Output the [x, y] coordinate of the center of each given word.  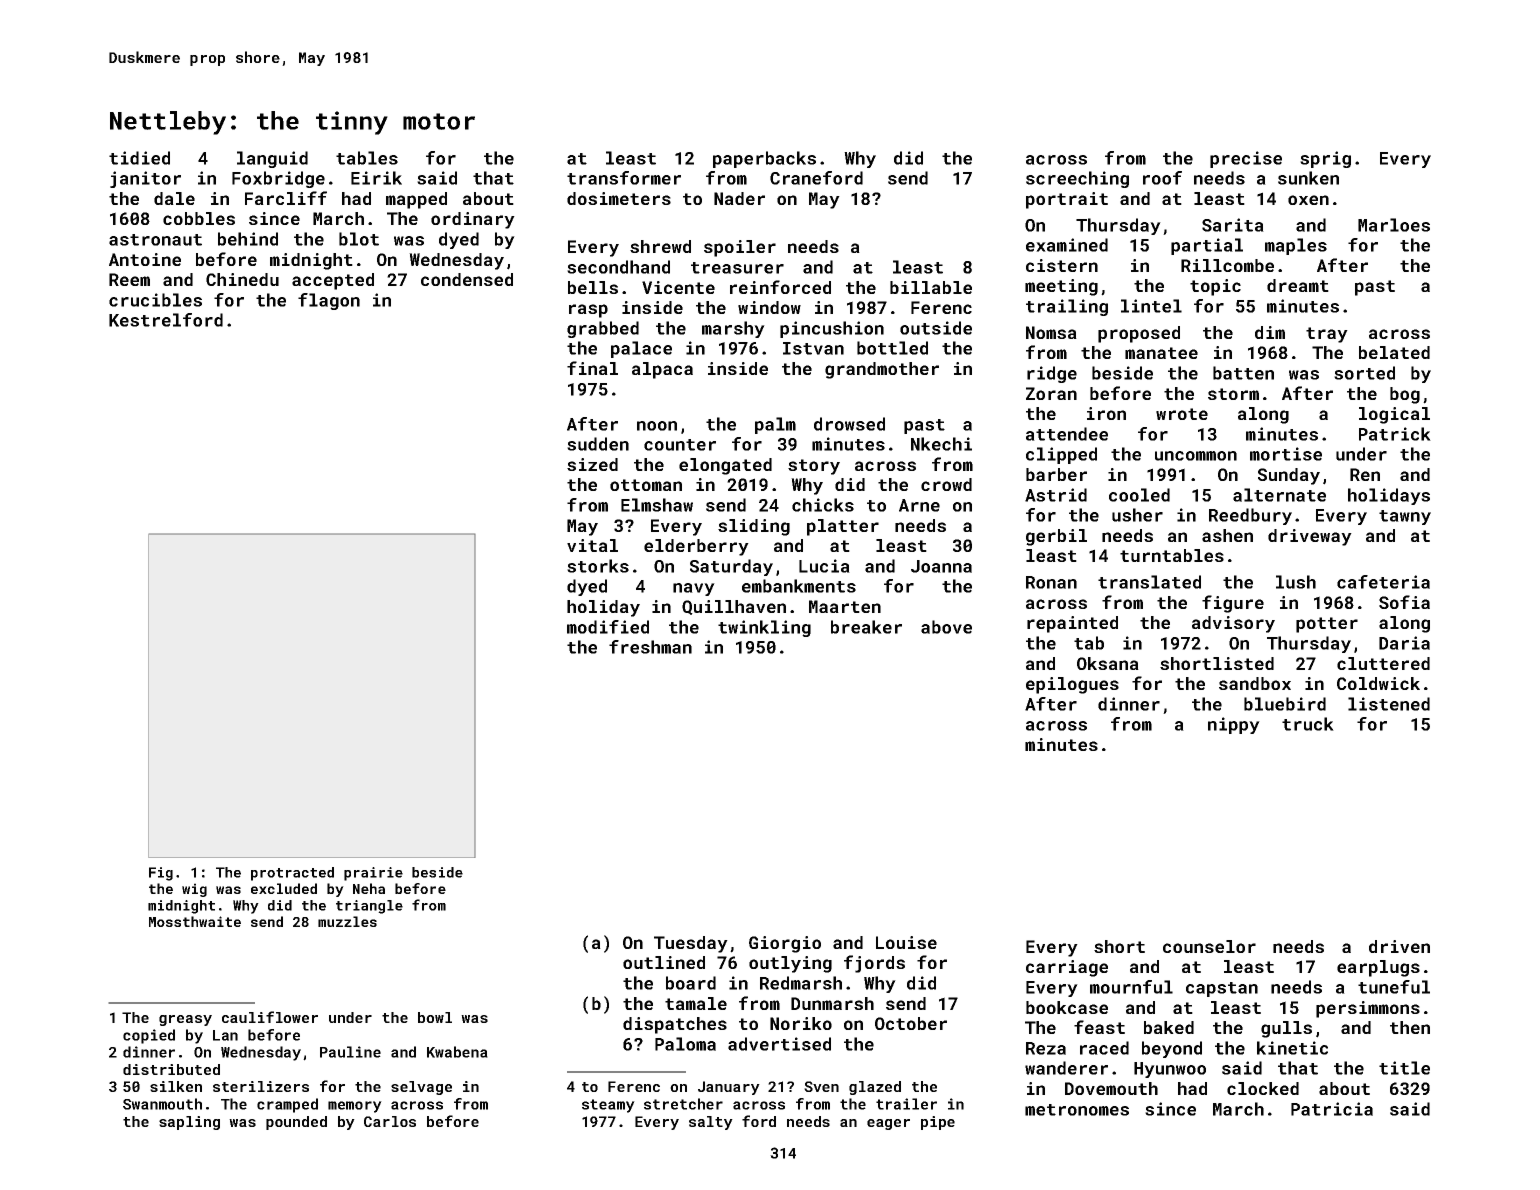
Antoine [145, 259]
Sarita [1233, 225]
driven [1399, 946]
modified [608, 627]
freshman [650, 647]
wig [194, 890]
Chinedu [242, 279]
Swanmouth [162, 1104]
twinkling [764, 628]
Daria [1404, 643]
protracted [292, 874]
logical [1394, 415]
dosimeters [619, 198]
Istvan [813, 348]
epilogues [1072, 685]
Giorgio [785, 944]
